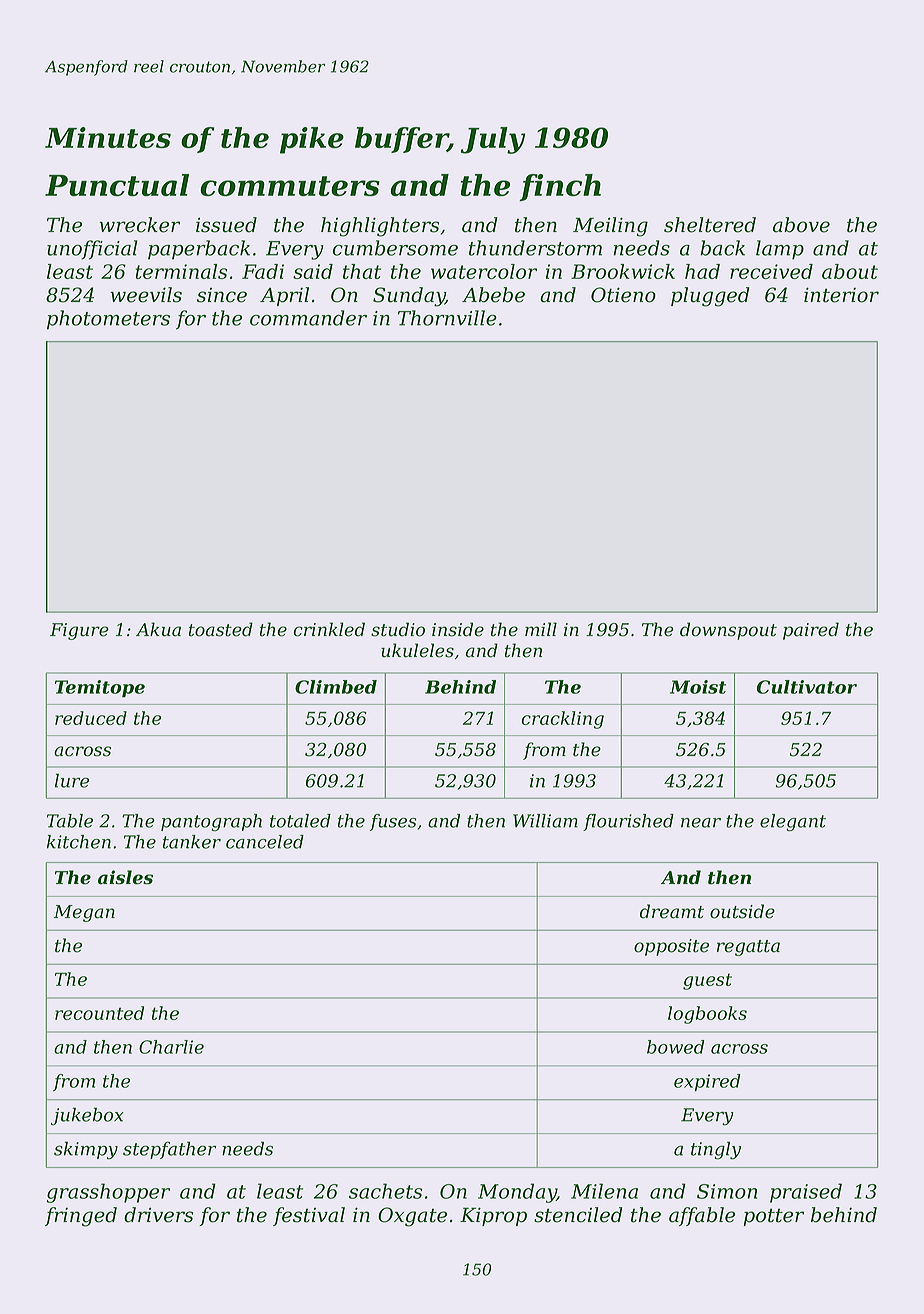  Describe the element at coordinates (117, 185) in the image. I see `Punctual` at that location.
